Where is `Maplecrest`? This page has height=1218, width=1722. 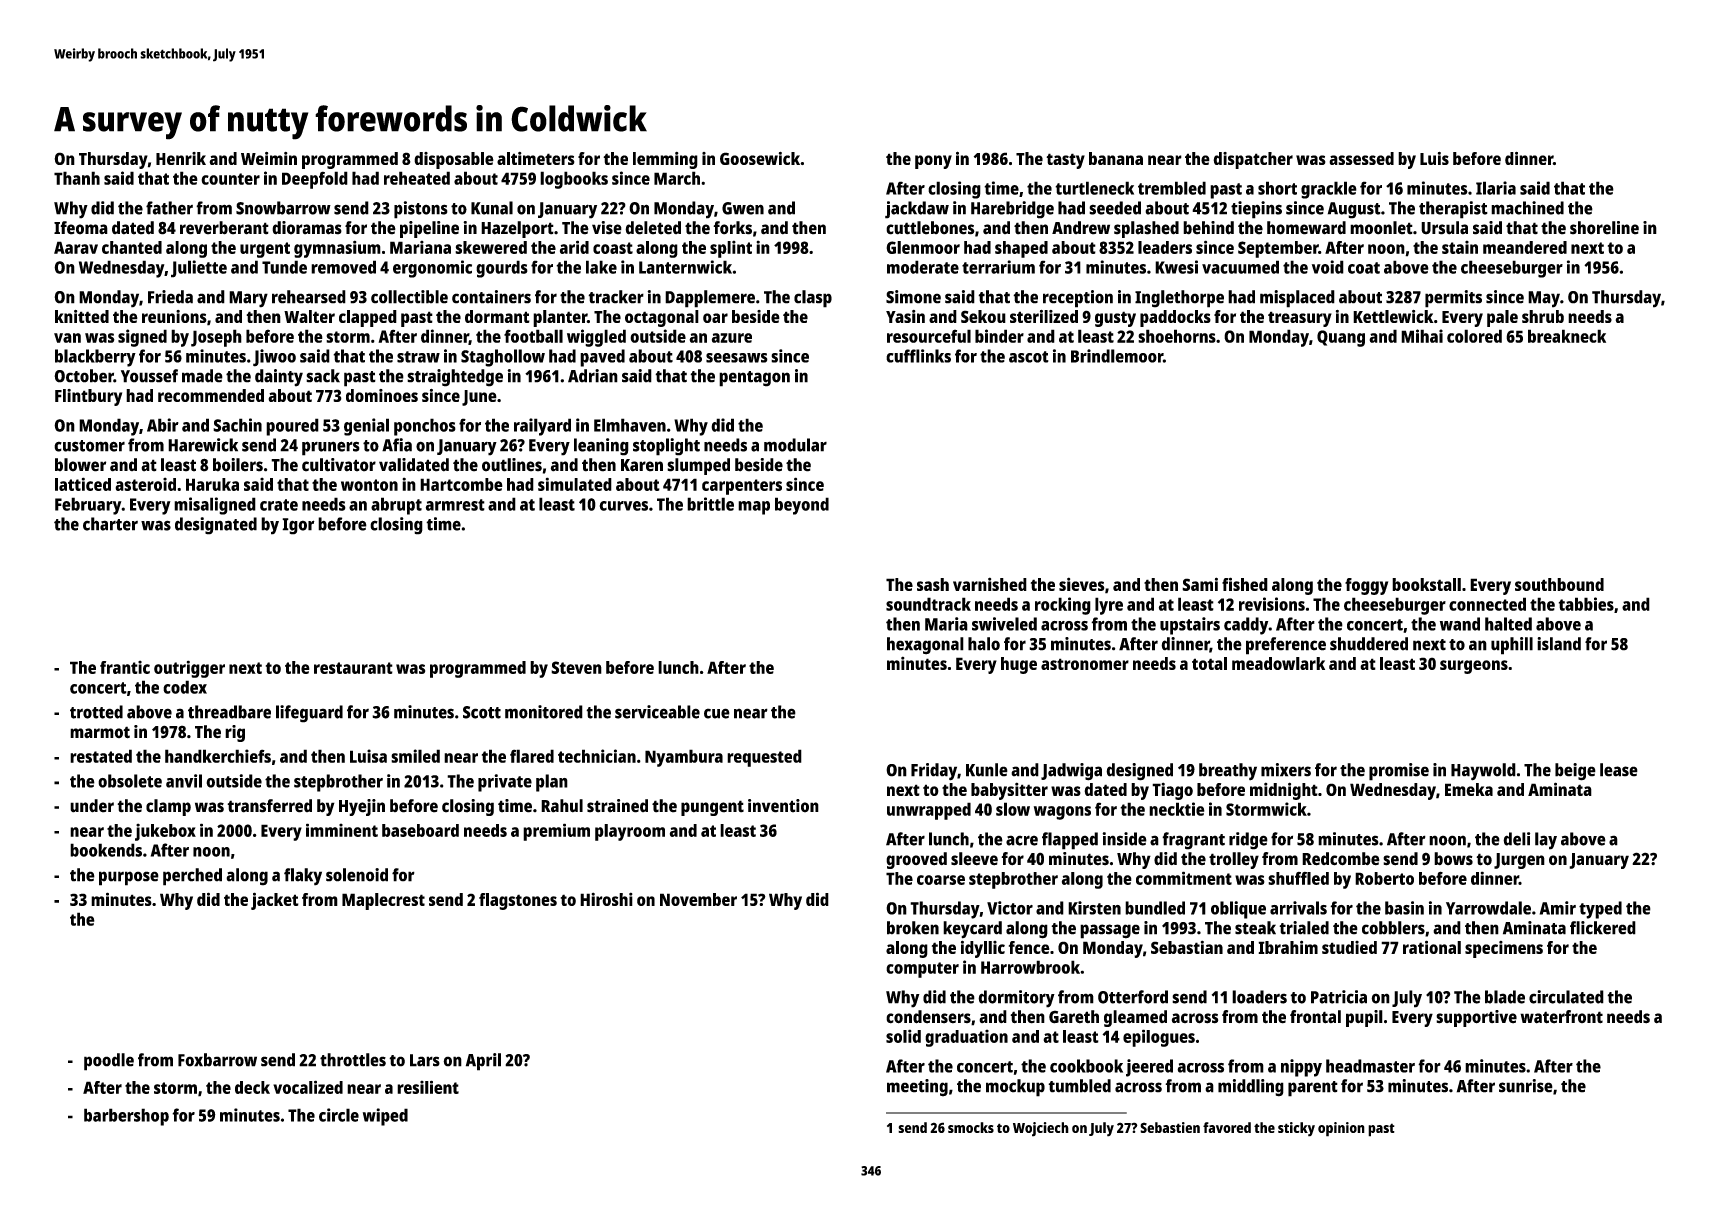
Maplecrest is located at coordinates (383, 901).
